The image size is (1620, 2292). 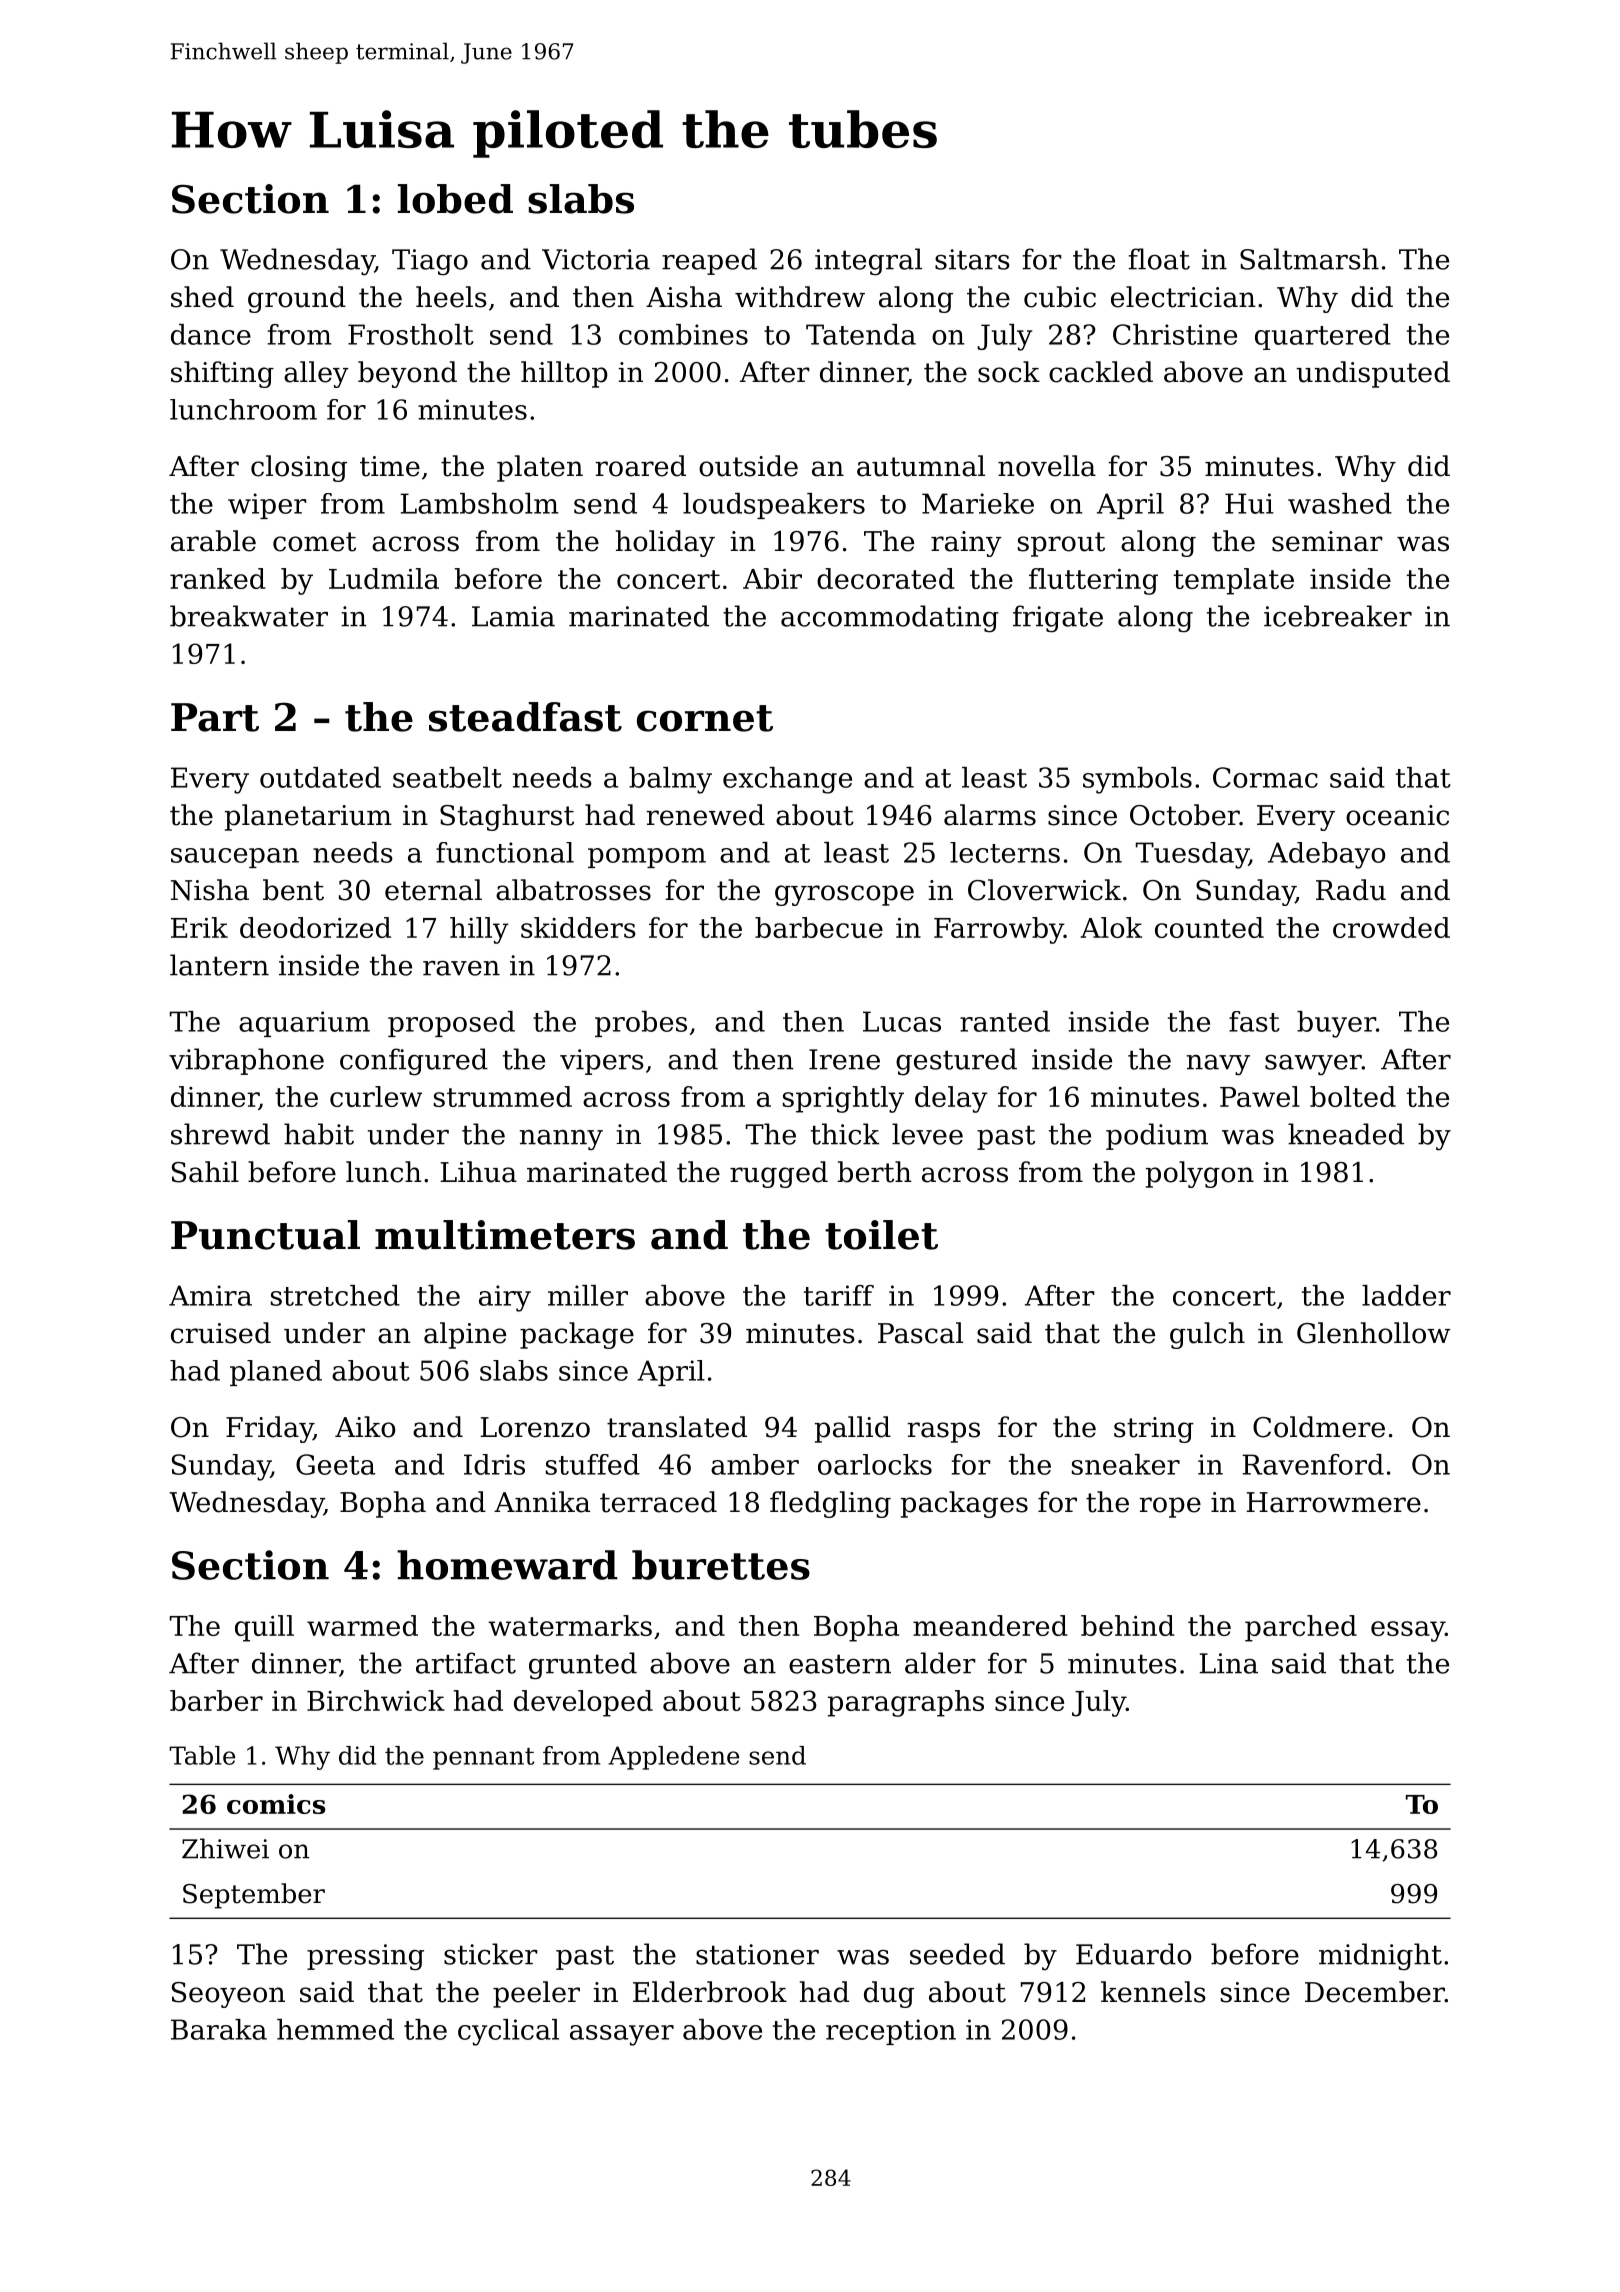 I want to click on October, so click(x=1185, y=815).
